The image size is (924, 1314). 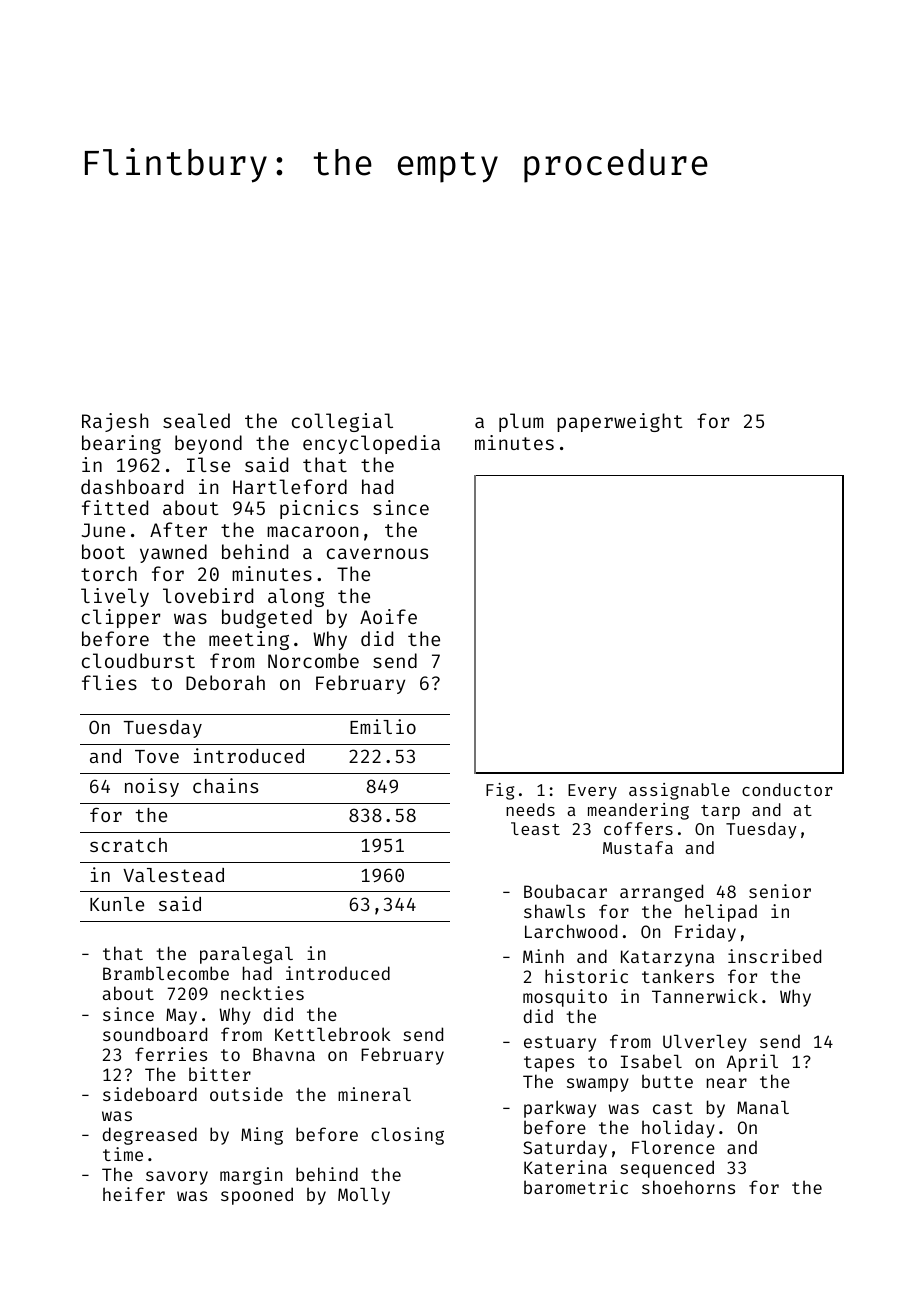 What do you see at coordinates (787, 789) in the page?
I see `conductor` at bounding box center [787, 789].
